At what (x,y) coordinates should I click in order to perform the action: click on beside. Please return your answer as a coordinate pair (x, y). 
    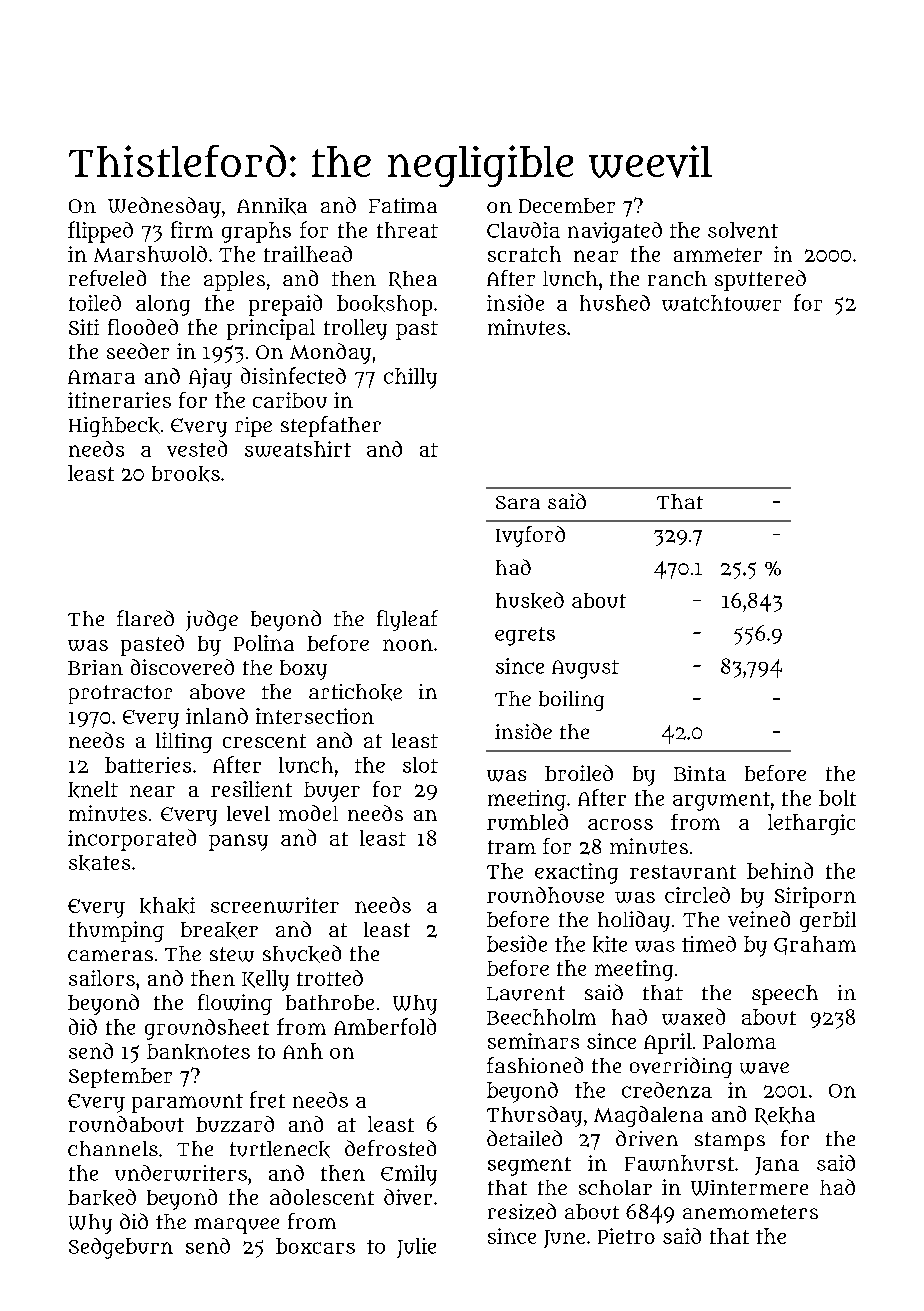
    Looking at the image, I should click on (517, 943).
